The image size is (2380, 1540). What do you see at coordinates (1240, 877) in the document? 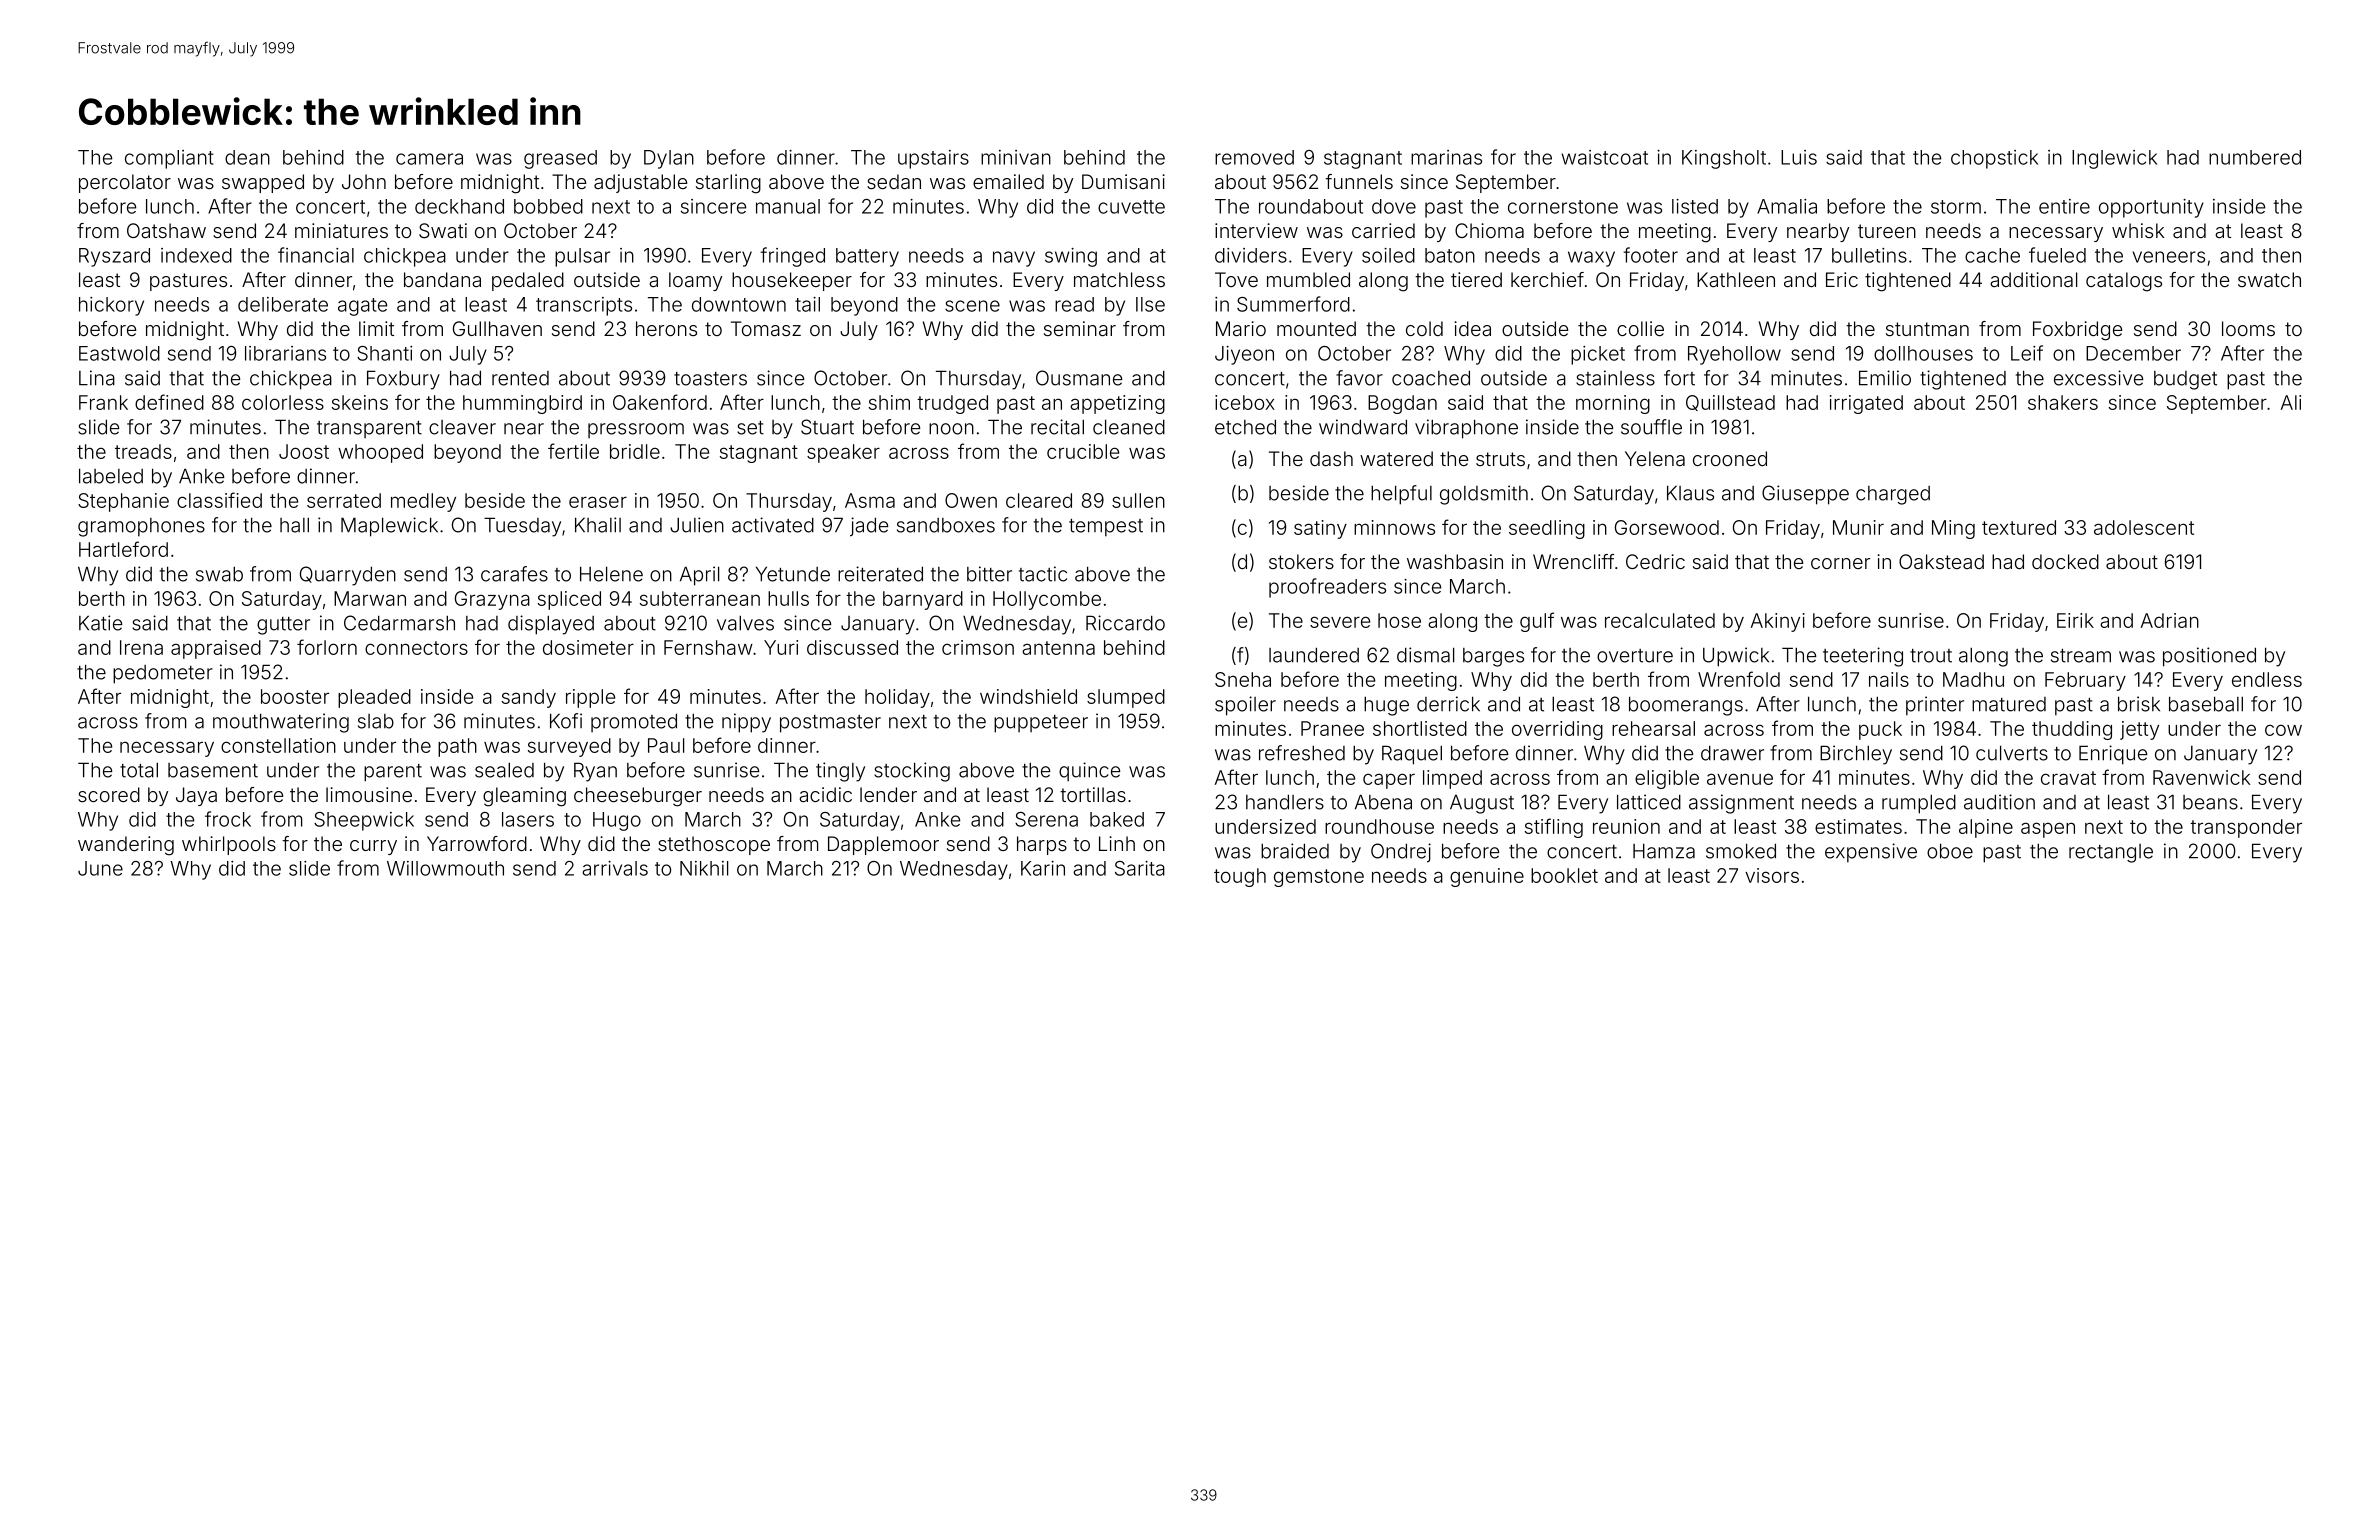
I see `tough` at bounding box center [1240, 877].
